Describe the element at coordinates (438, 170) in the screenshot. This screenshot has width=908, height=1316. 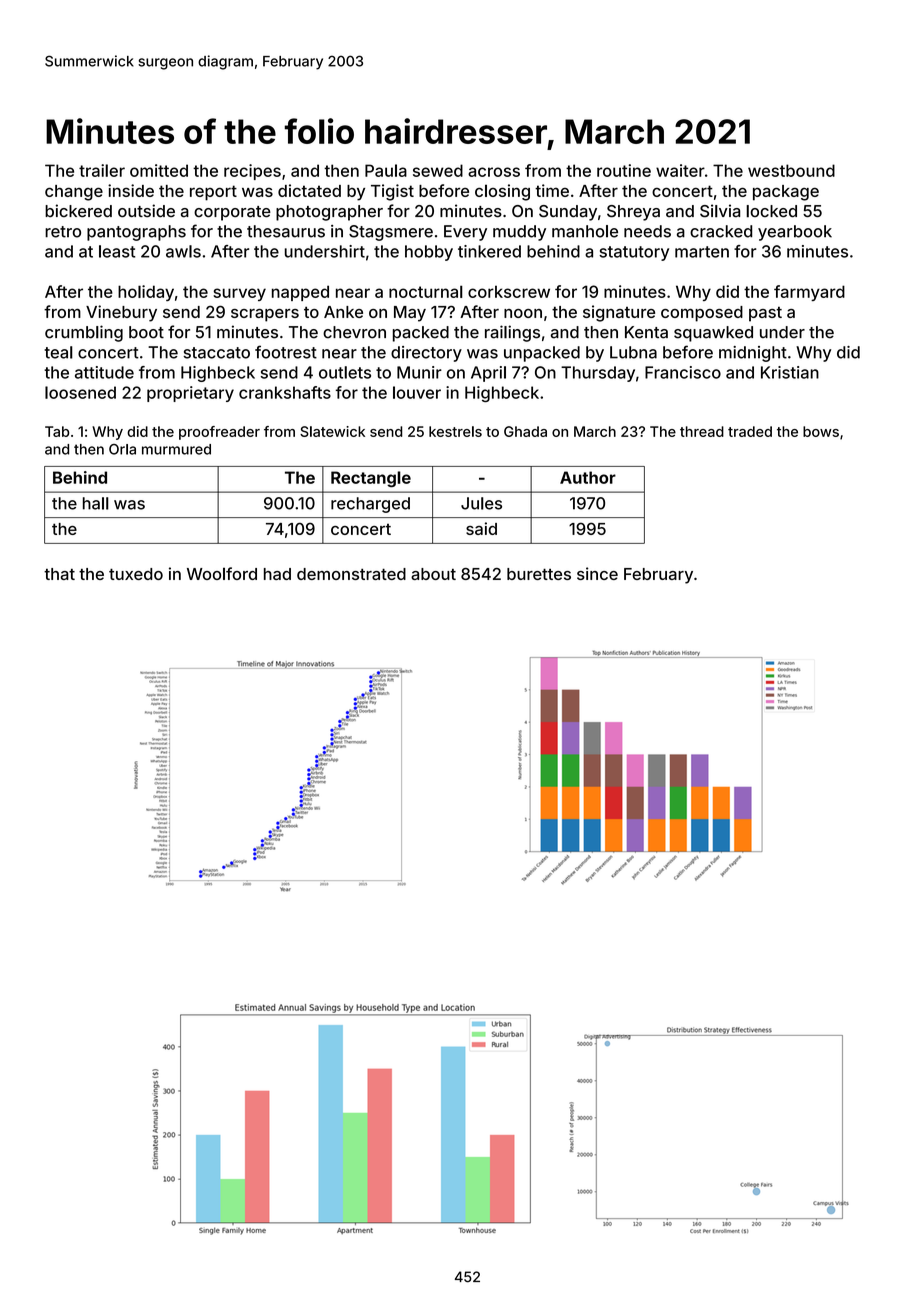
I see `sewed` at that location.
